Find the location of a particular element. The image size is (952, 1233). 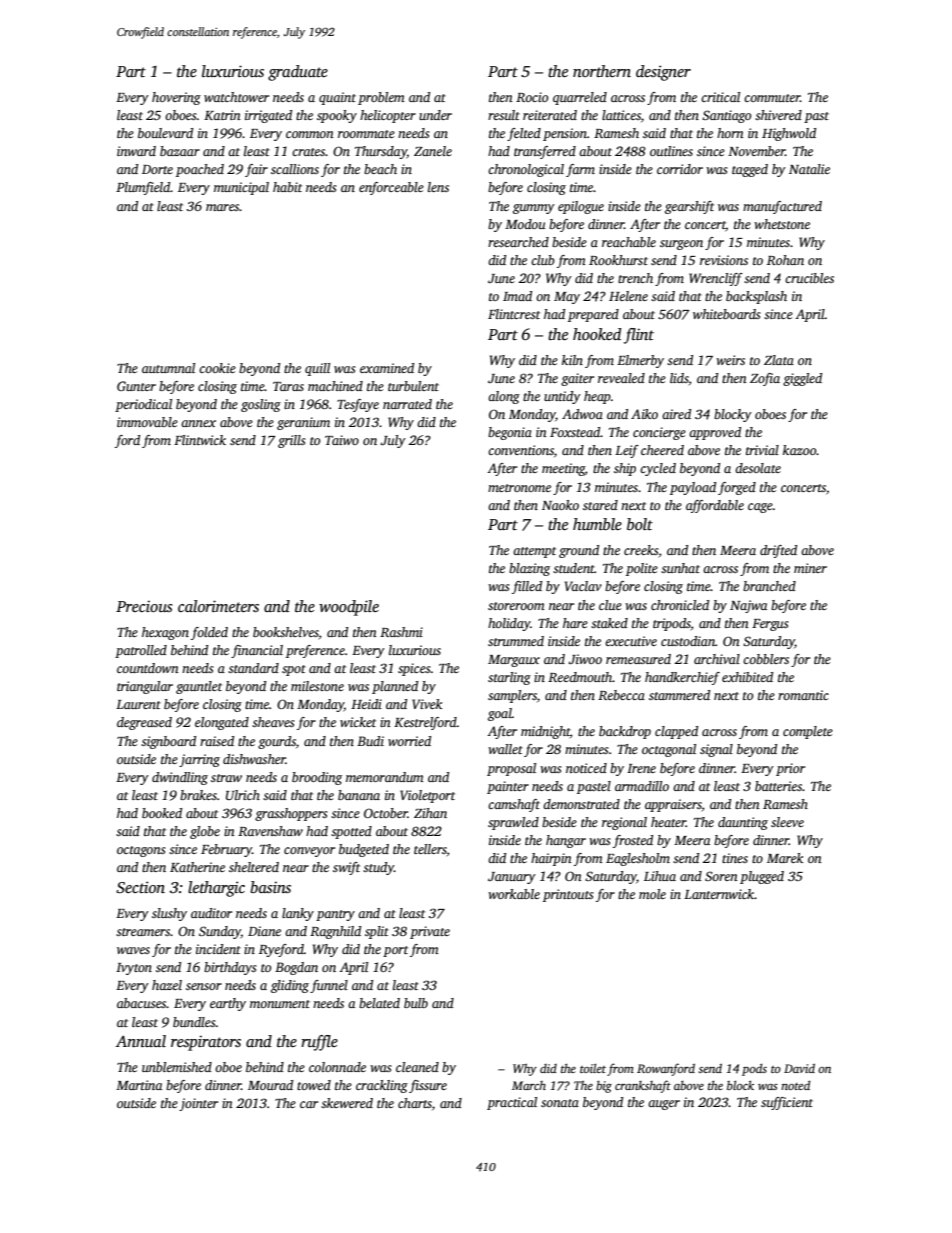

Helene is located at coordinates (628, 296).
